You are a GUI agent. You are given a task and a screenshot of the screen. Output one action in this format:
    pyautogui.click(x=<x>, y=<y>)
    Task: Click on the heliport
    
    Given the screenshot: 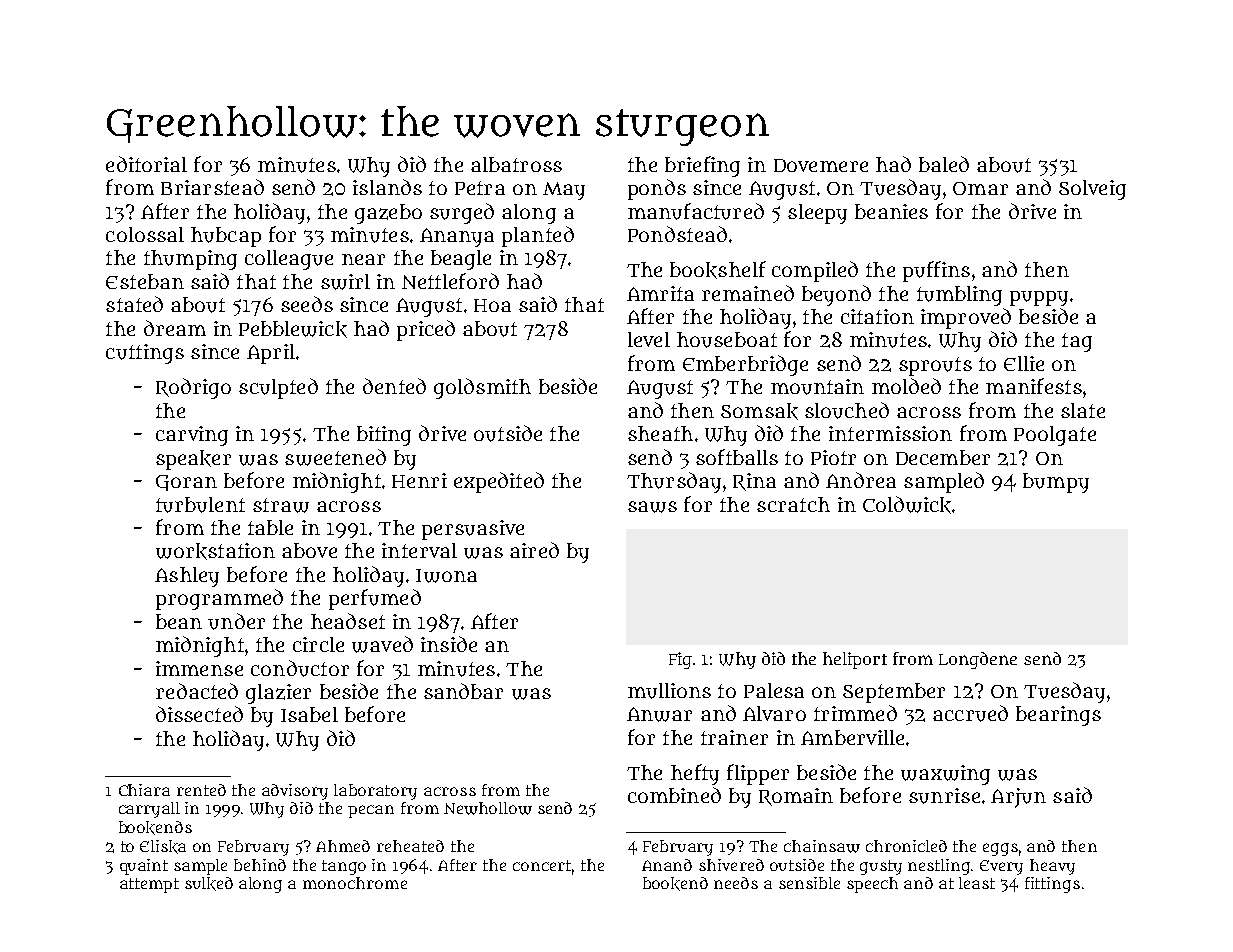 What is the action you would take?
    pyautogui.click(x=855, y=660)
